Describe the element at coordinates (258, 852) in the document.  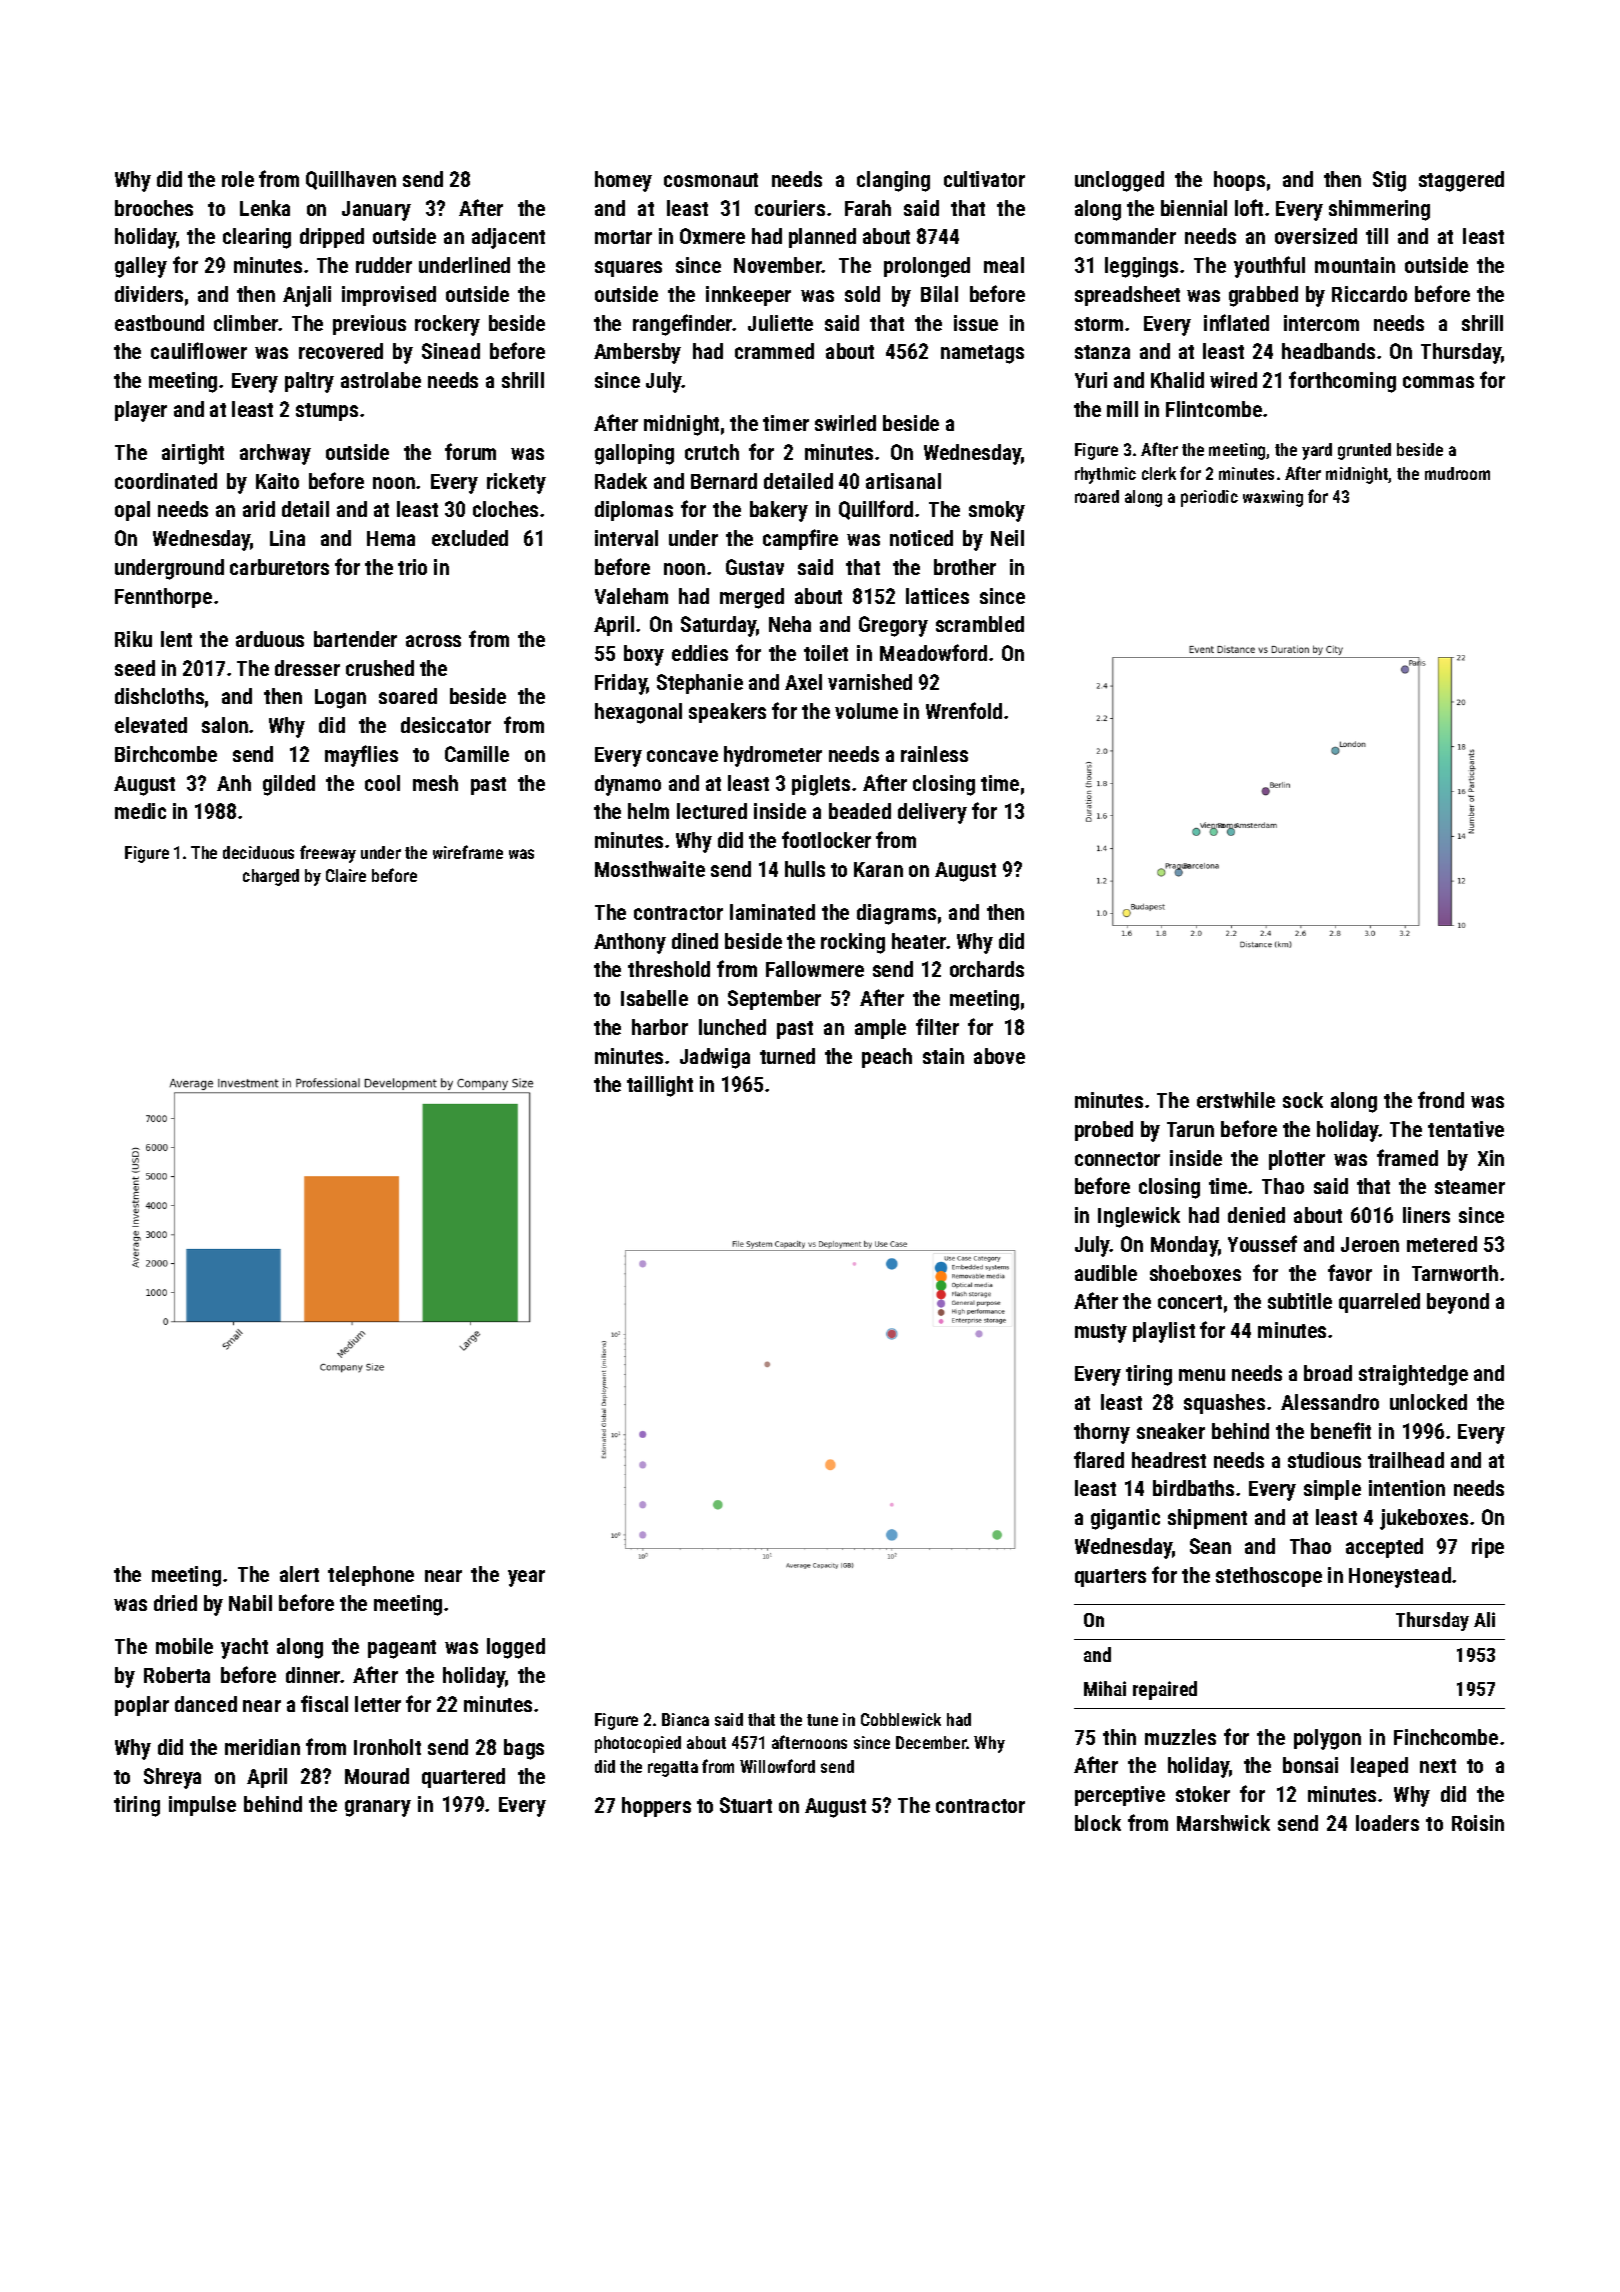
I see `deciduous` at that location.
